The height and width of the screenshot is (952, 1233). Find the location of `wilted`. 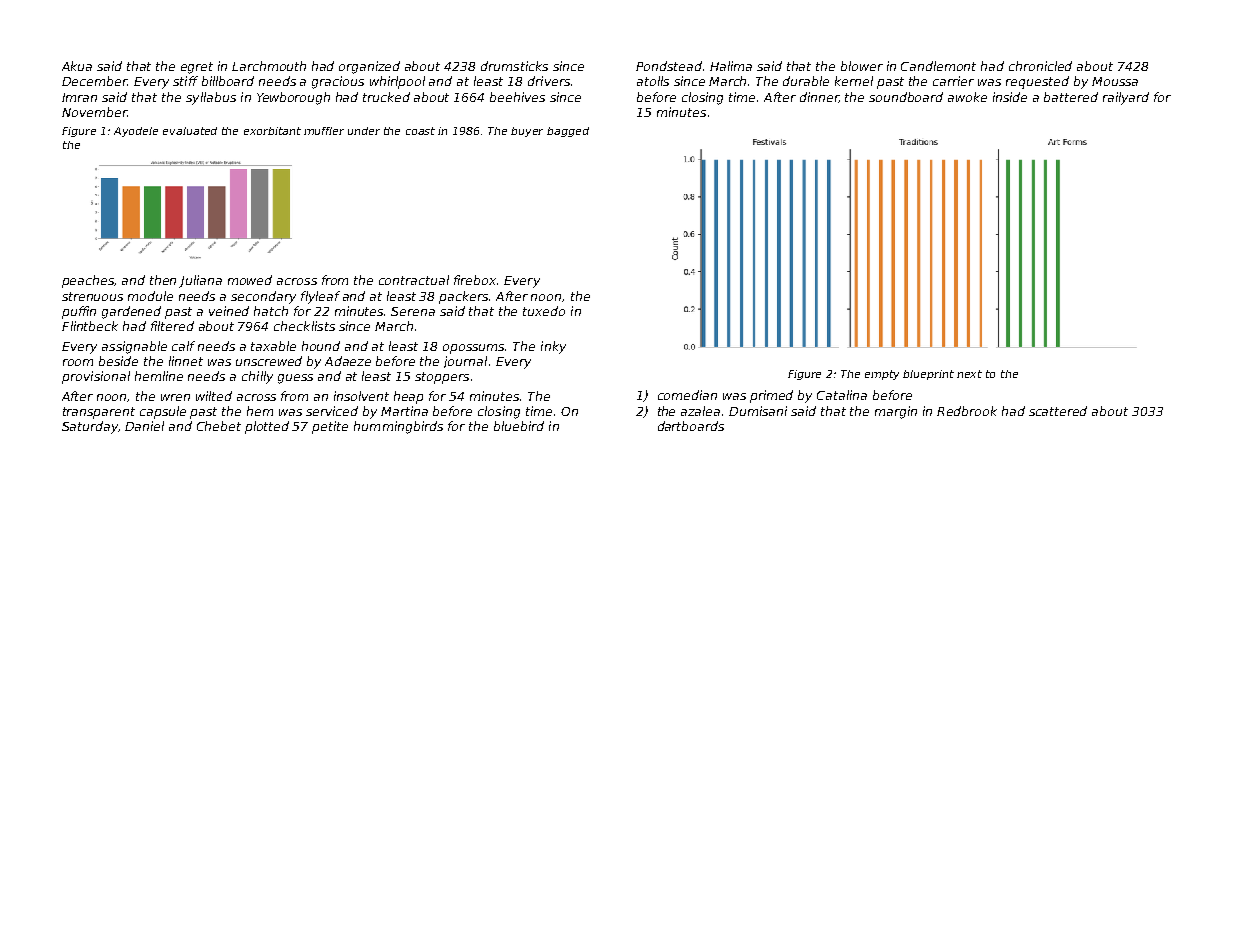

wilted is located at coordinates (214, 396).
